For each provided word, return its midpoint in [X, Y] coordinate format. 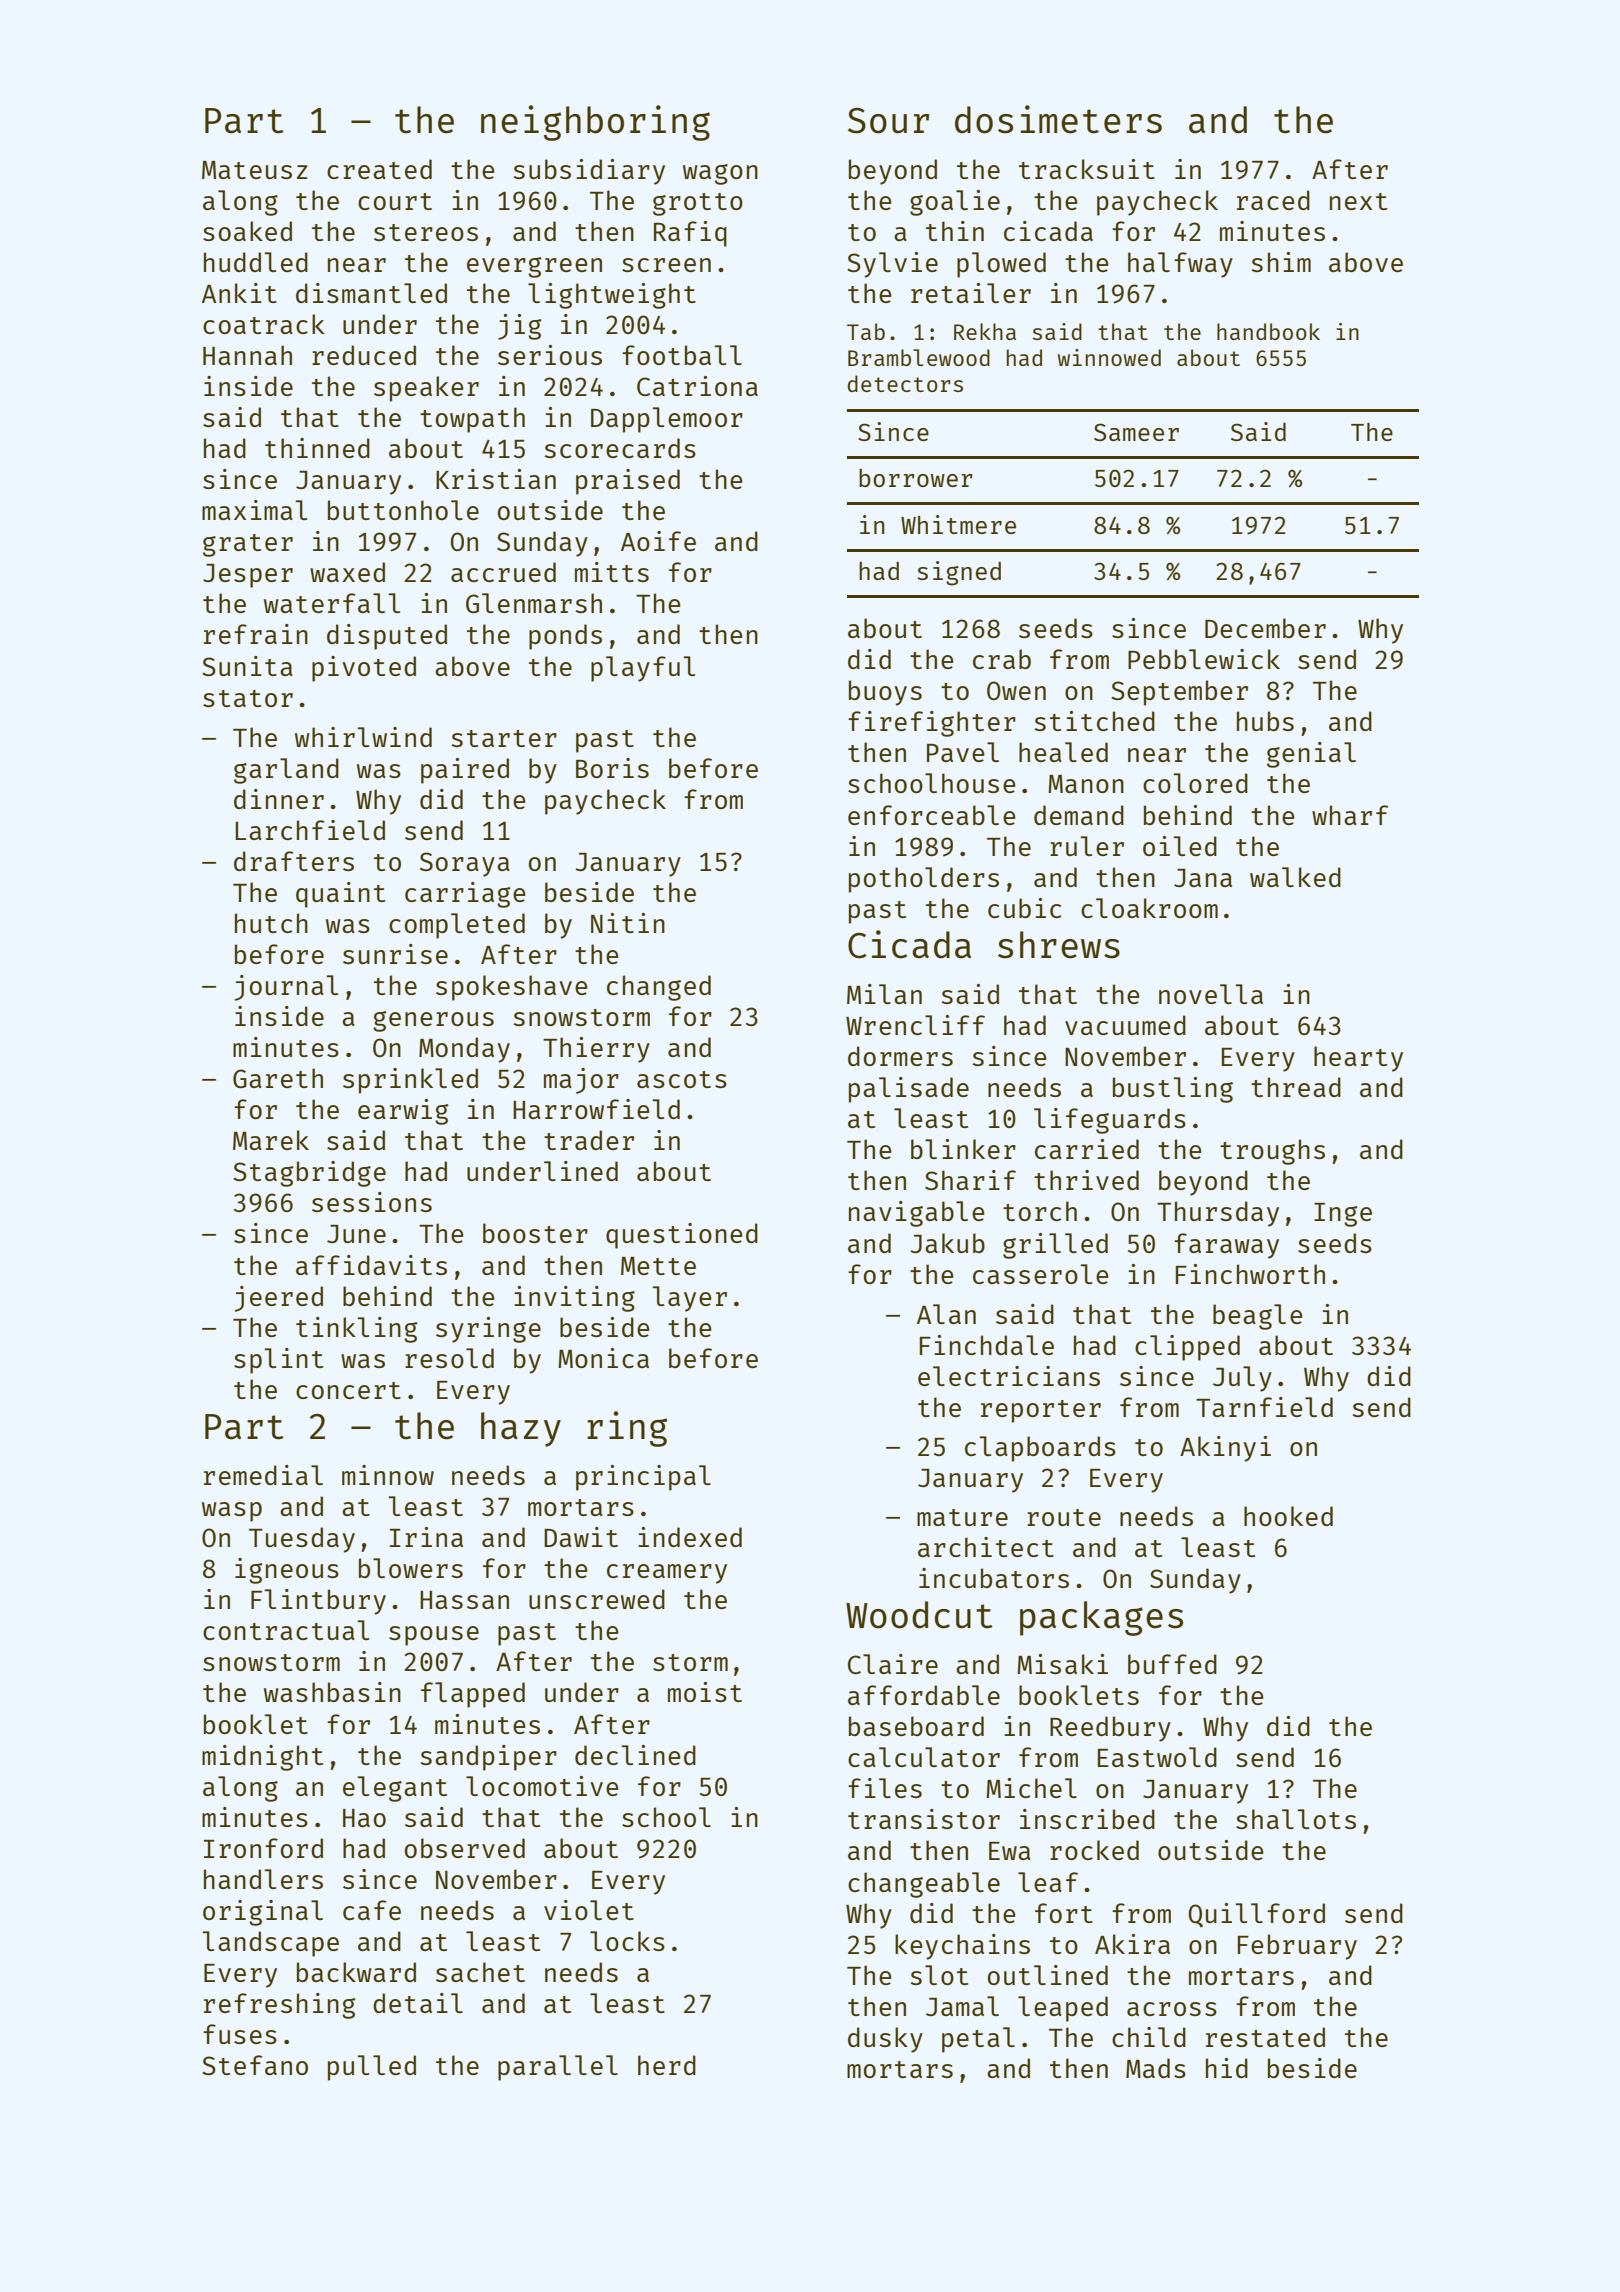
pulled [372, 2068]
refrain [256, 634]
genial [1311, 755]
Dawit [581, 1537]
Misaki [1062, 1664]
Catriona [697, 386]
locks [627, 1941]
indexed [690, 1537]
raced [1273, 200]
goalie [955, 203]
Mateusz [254, 170]
